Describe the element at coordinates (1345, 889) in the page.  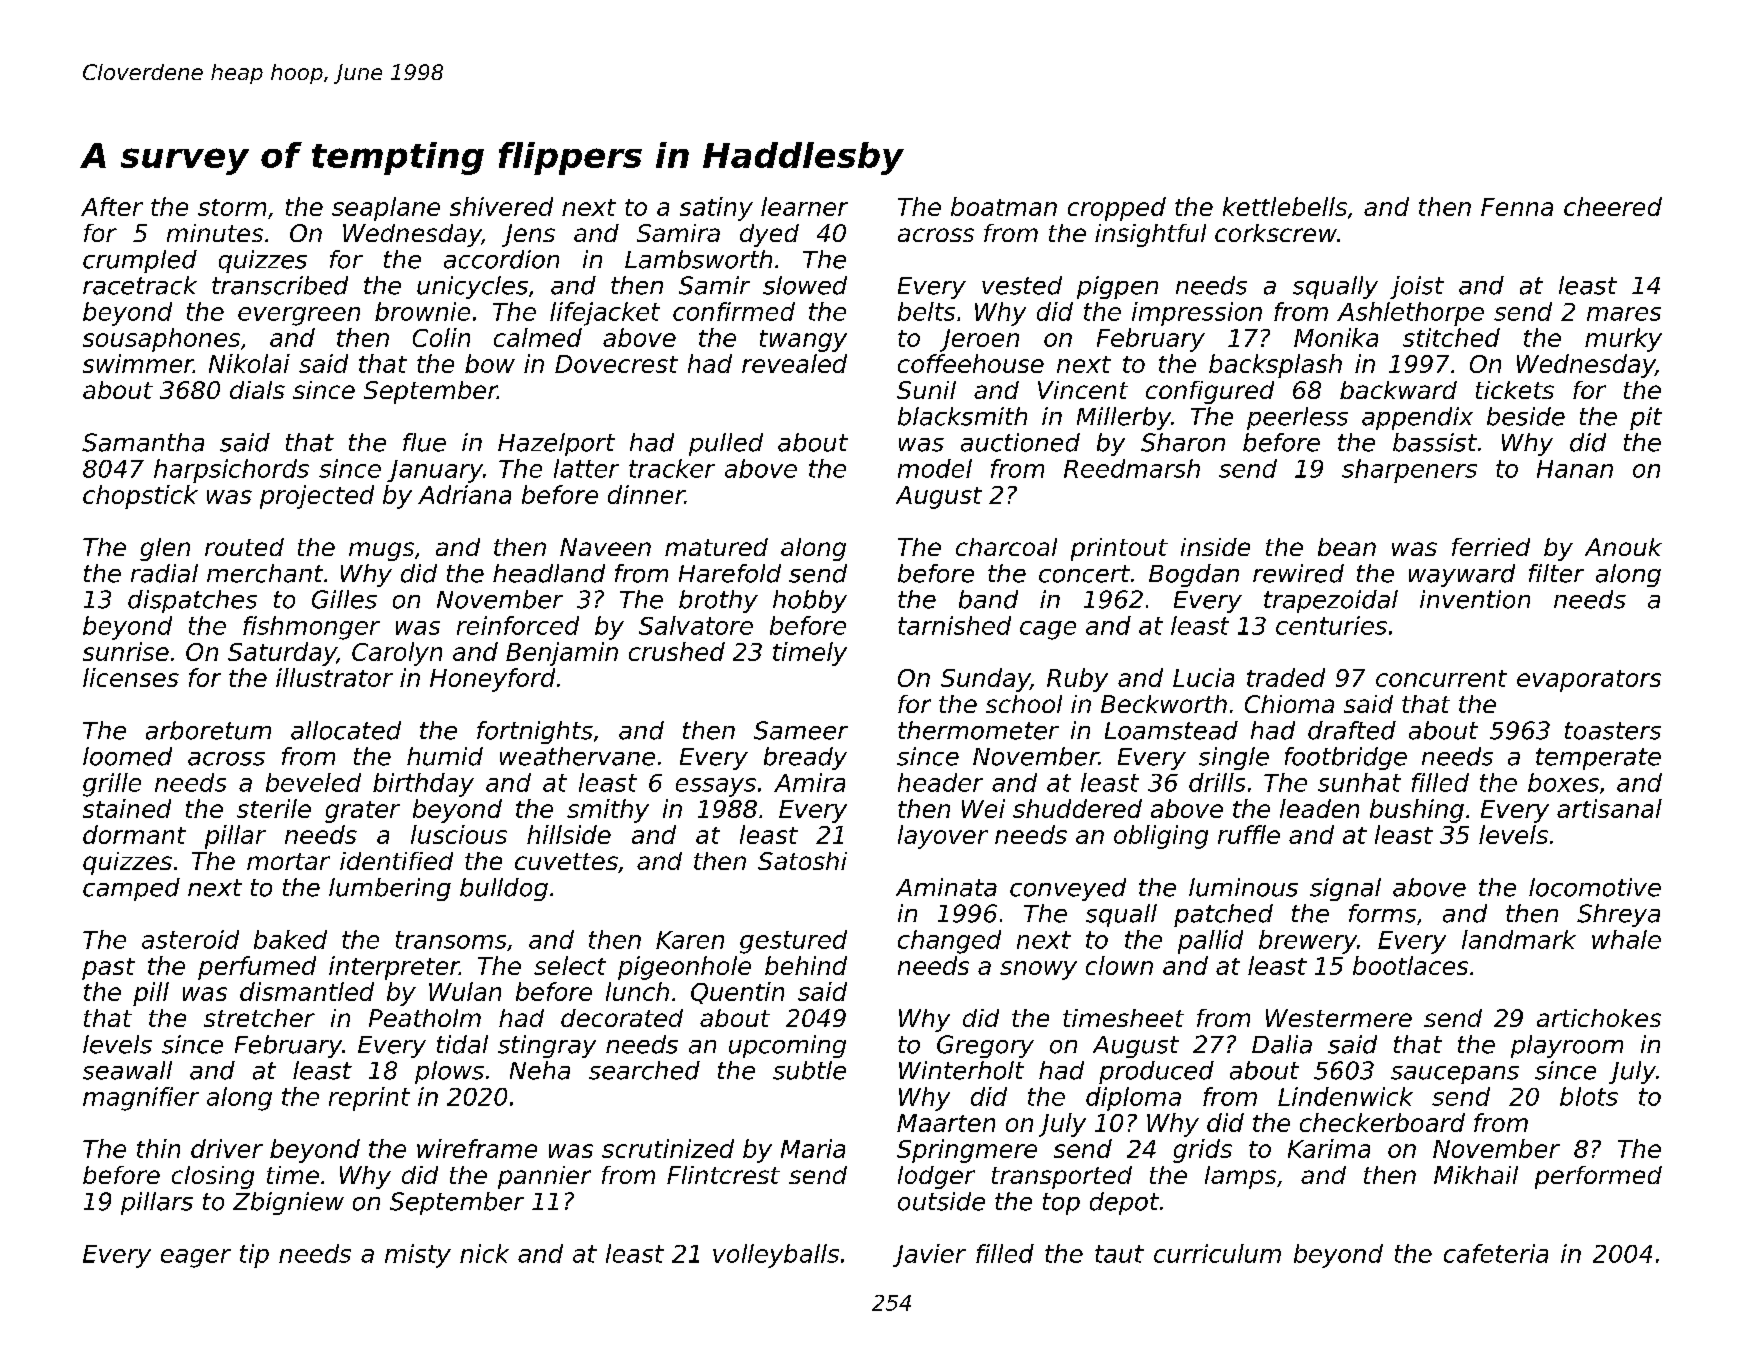
I see `signal` at that location.
